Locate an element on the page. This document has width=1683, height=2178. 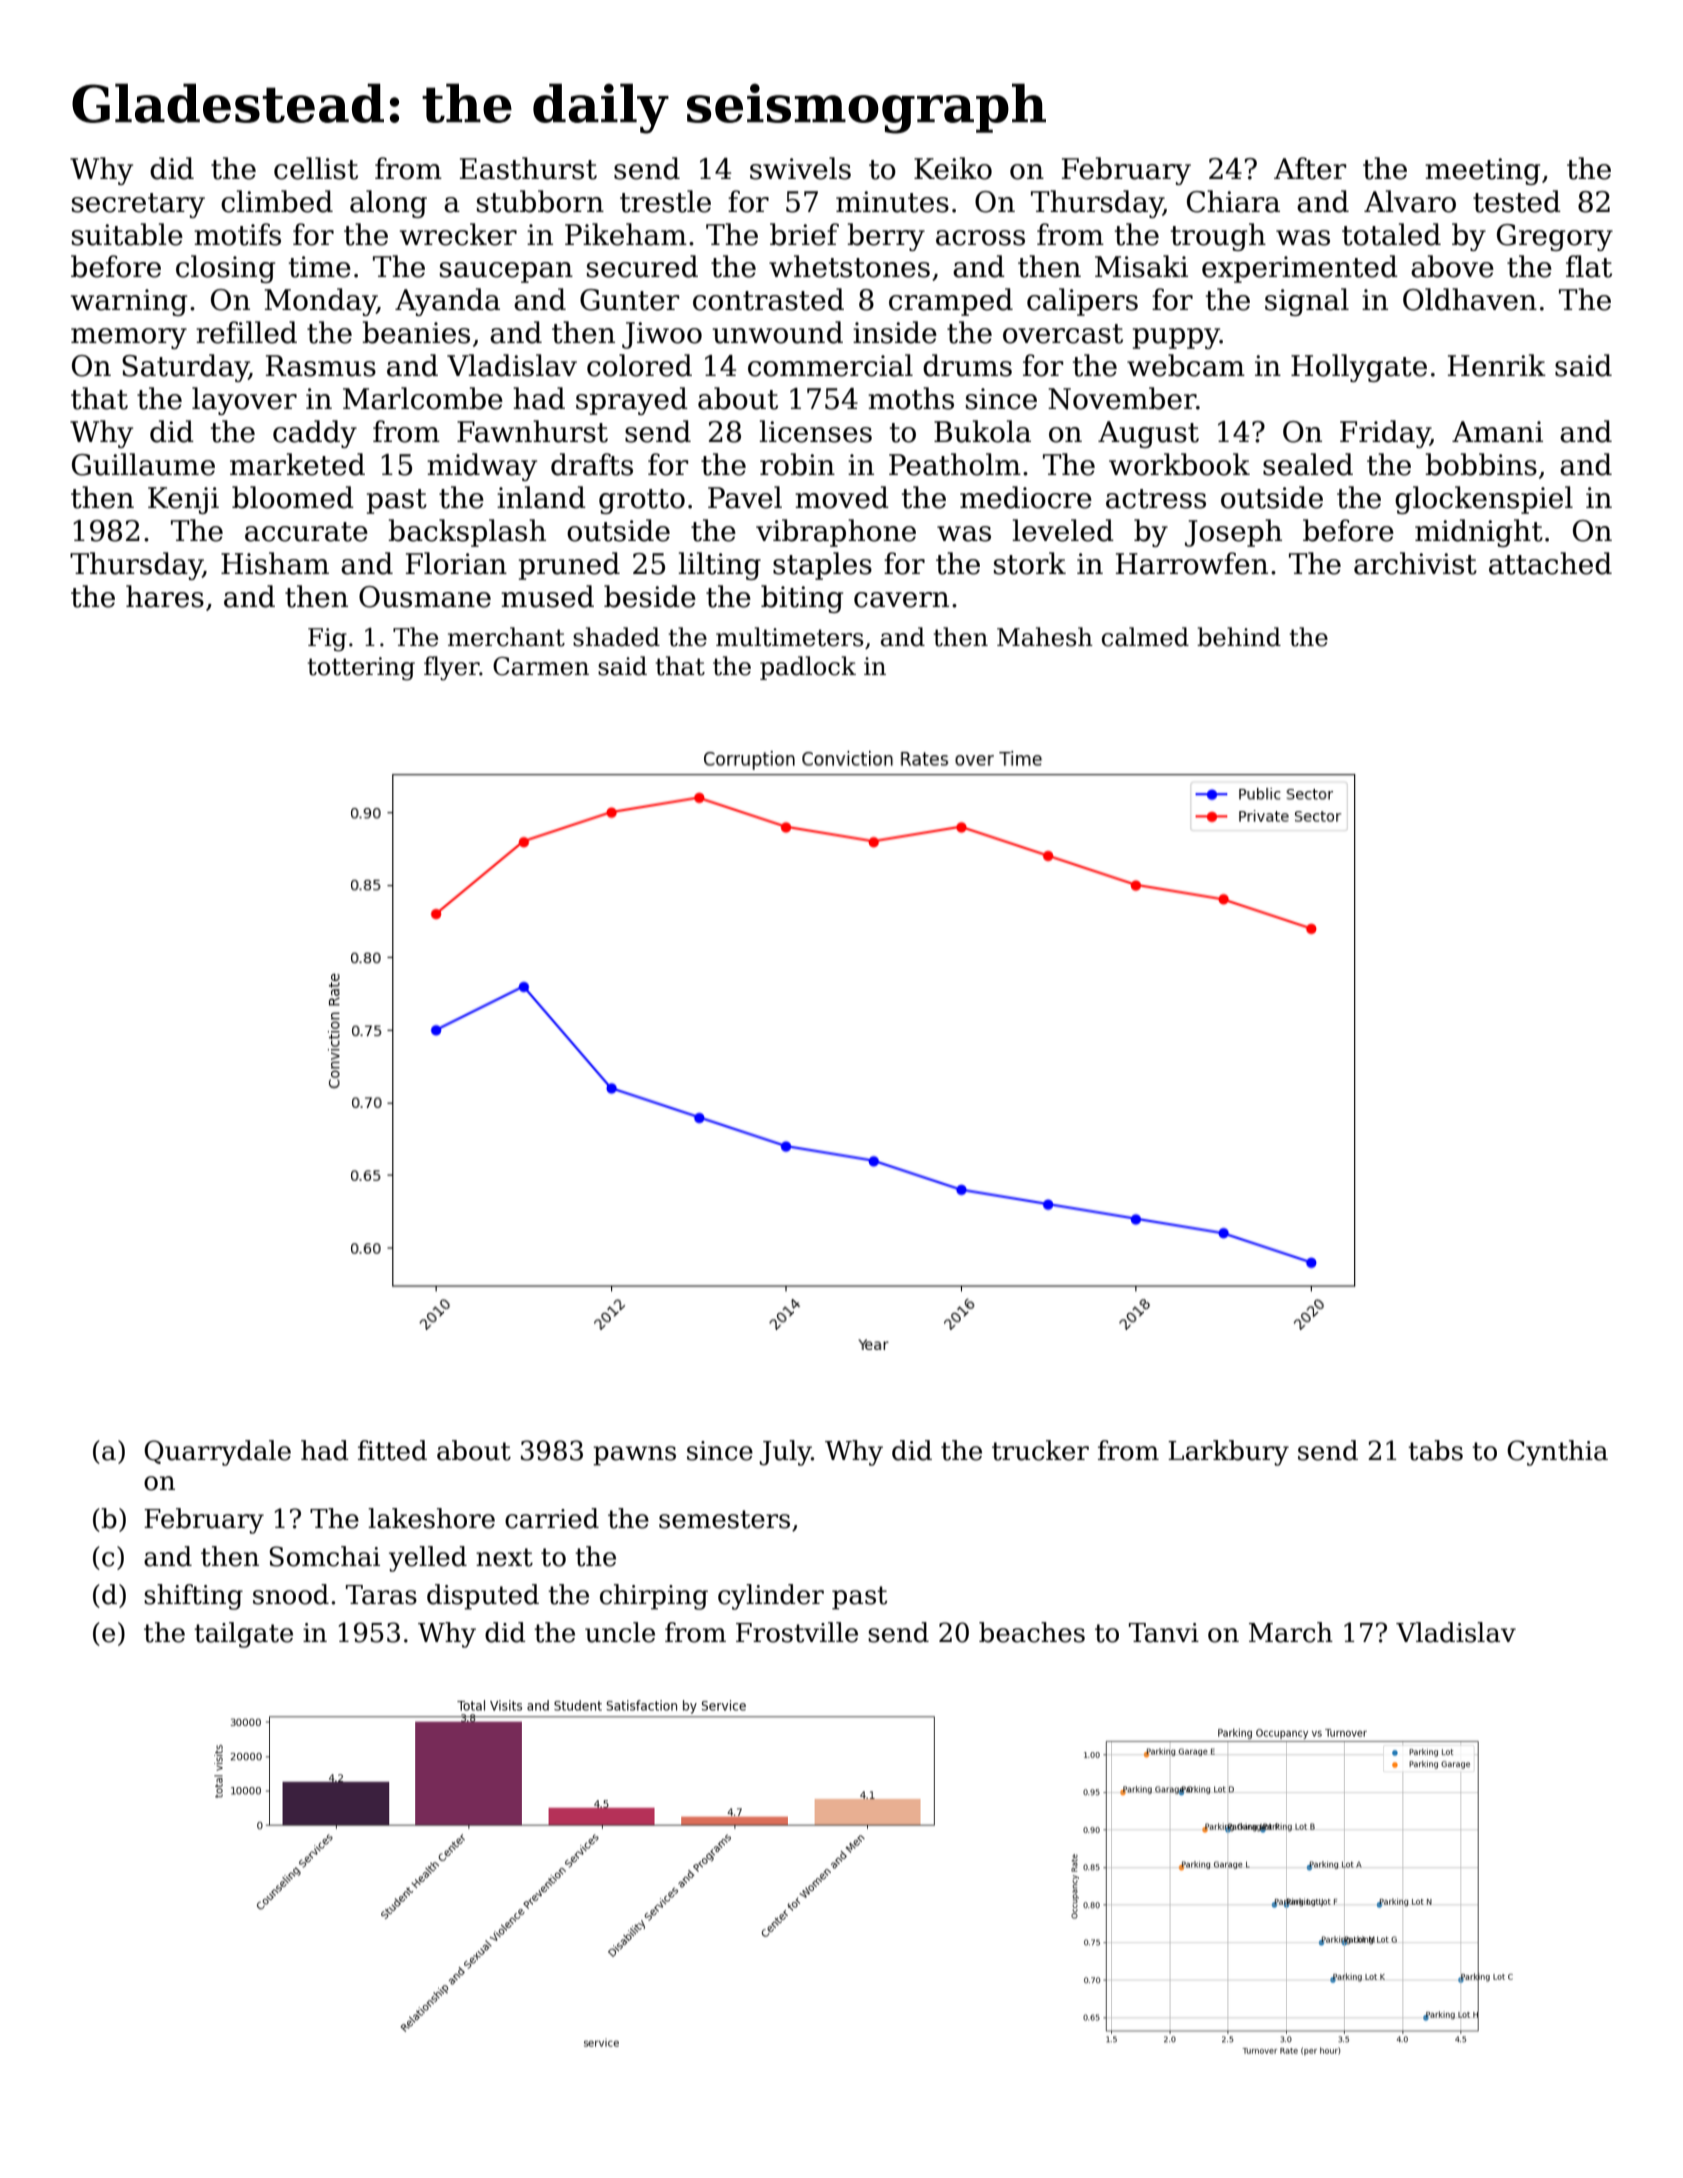
meeting is located at coordinates (1482, 171).
